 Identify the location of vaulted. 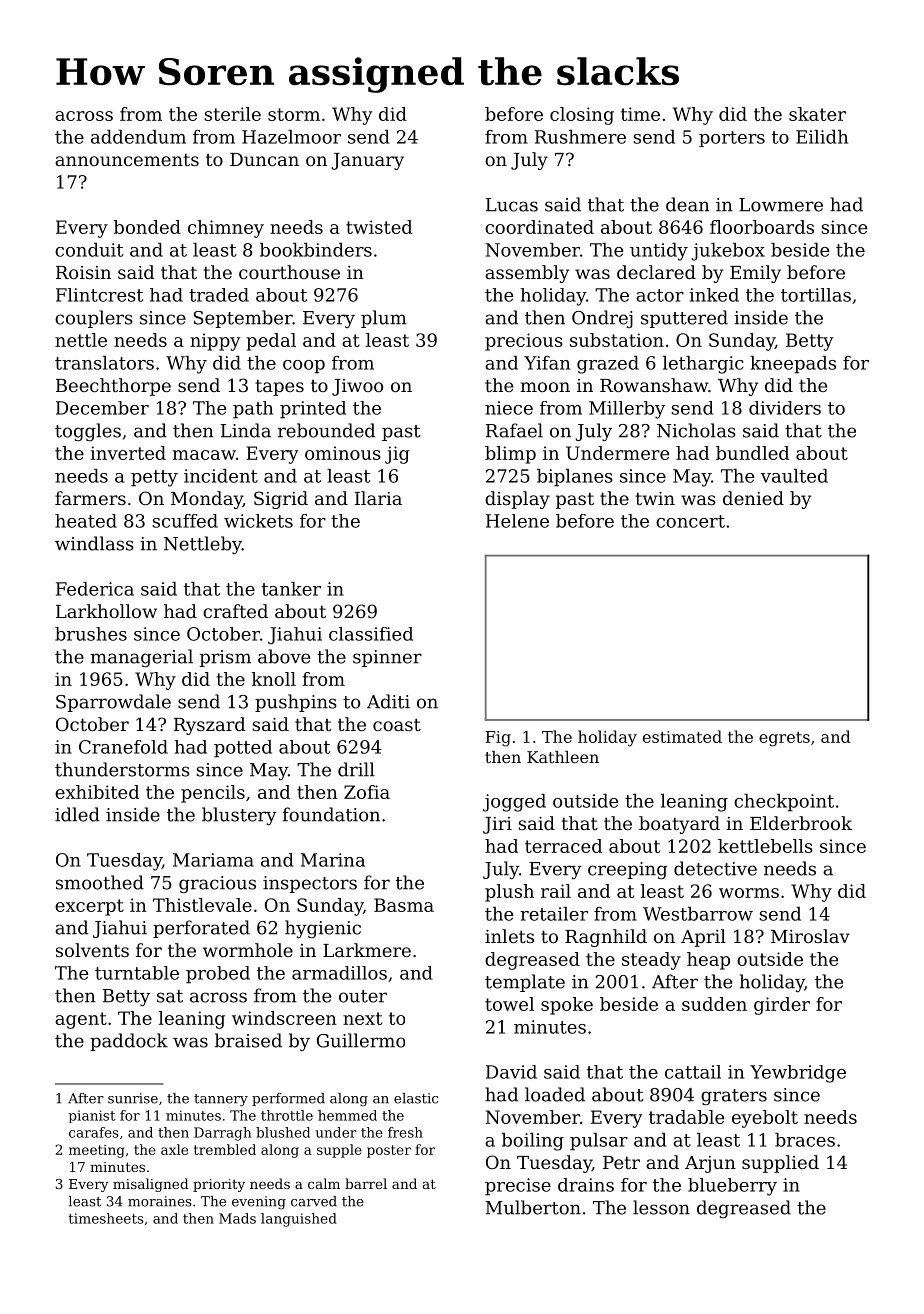
(794, 476).
